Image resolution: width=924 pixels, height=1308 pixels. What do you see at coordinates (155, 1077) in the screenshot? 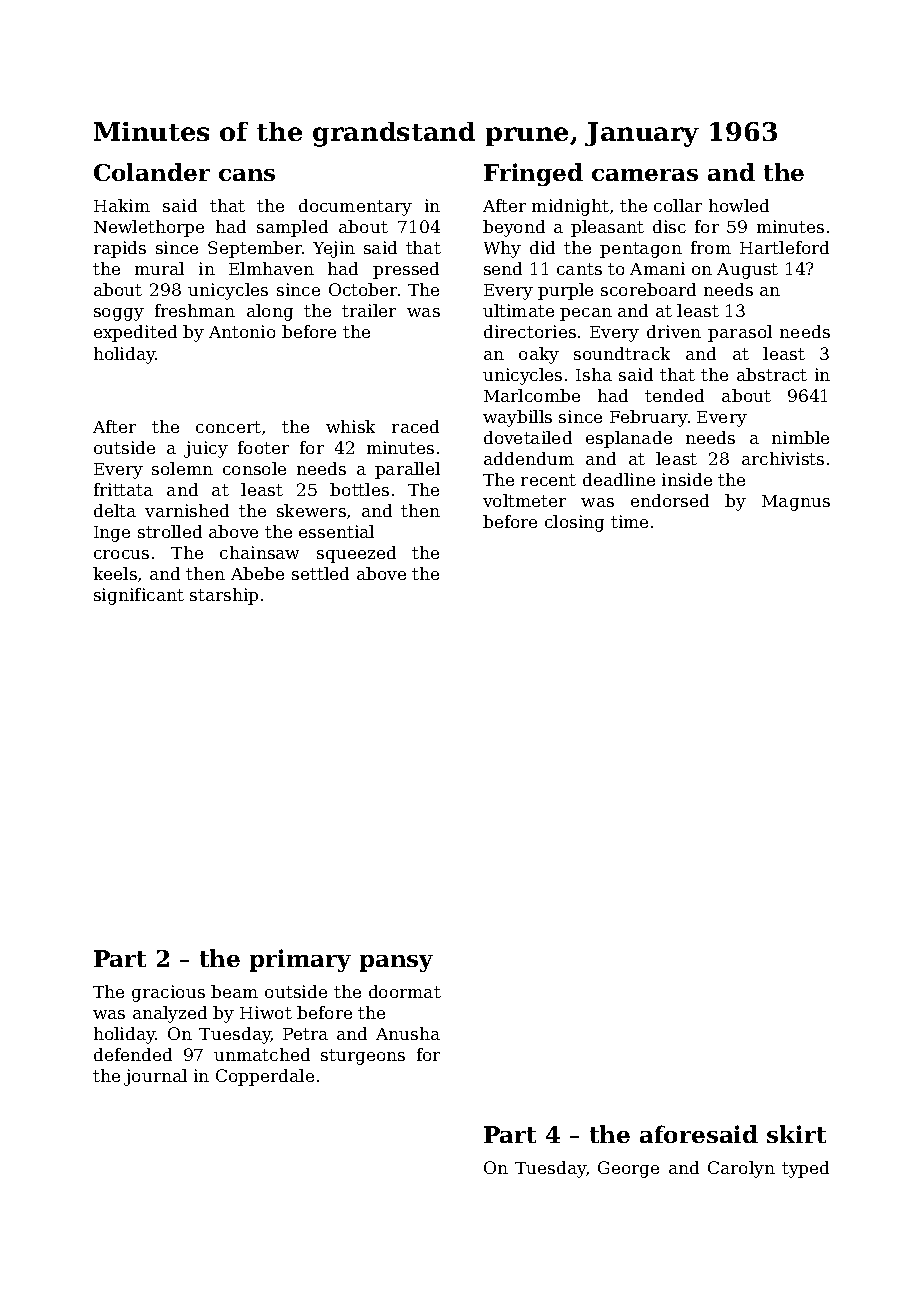
I see `journal` at bounding box center [155, 1077].
